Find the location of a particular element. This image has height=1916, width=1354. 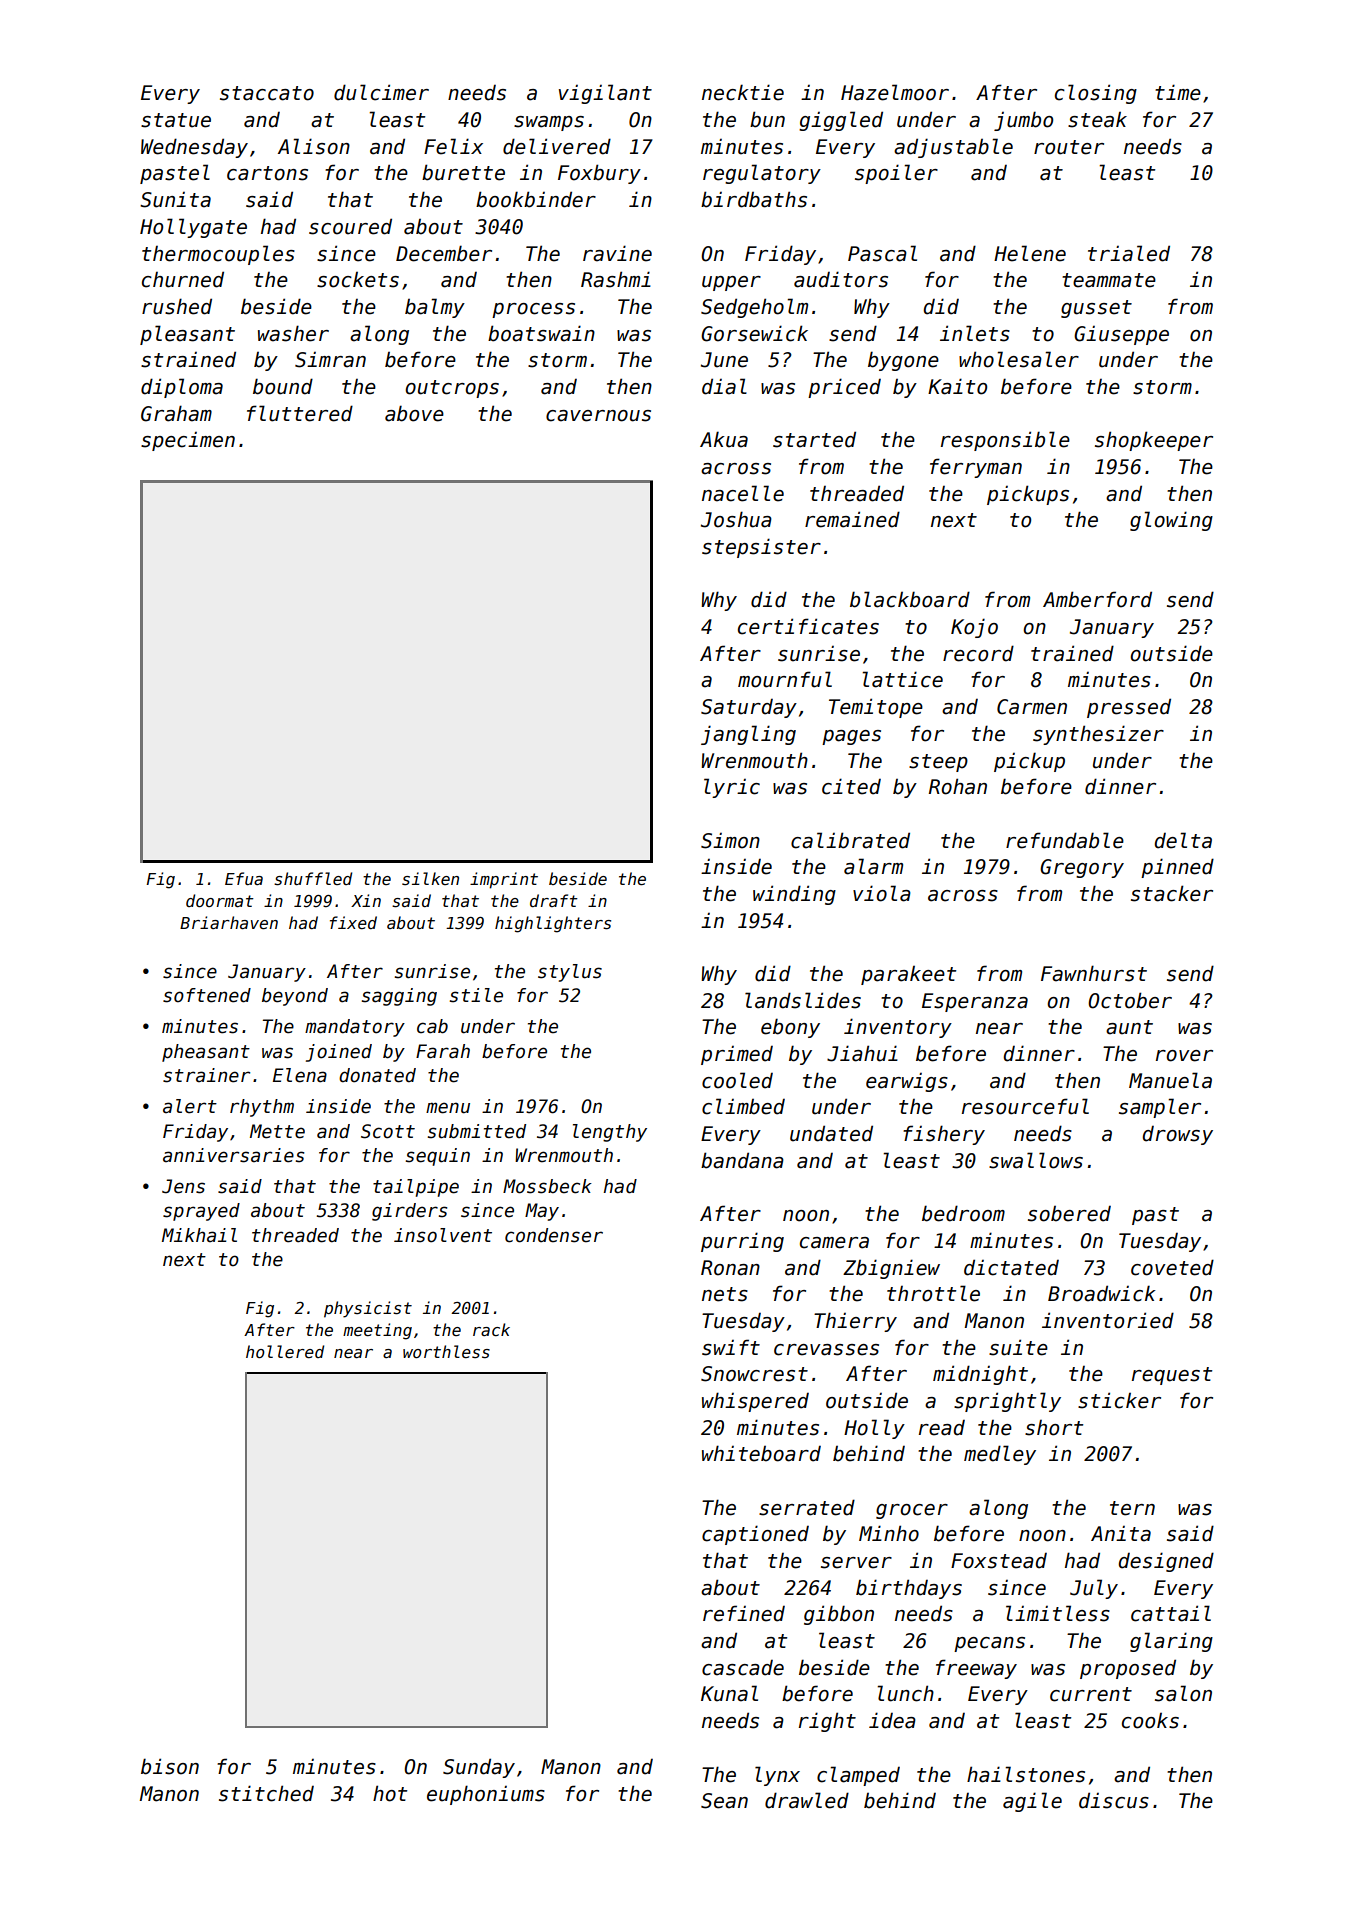

pressed is located at coordinates (1129, 708).
